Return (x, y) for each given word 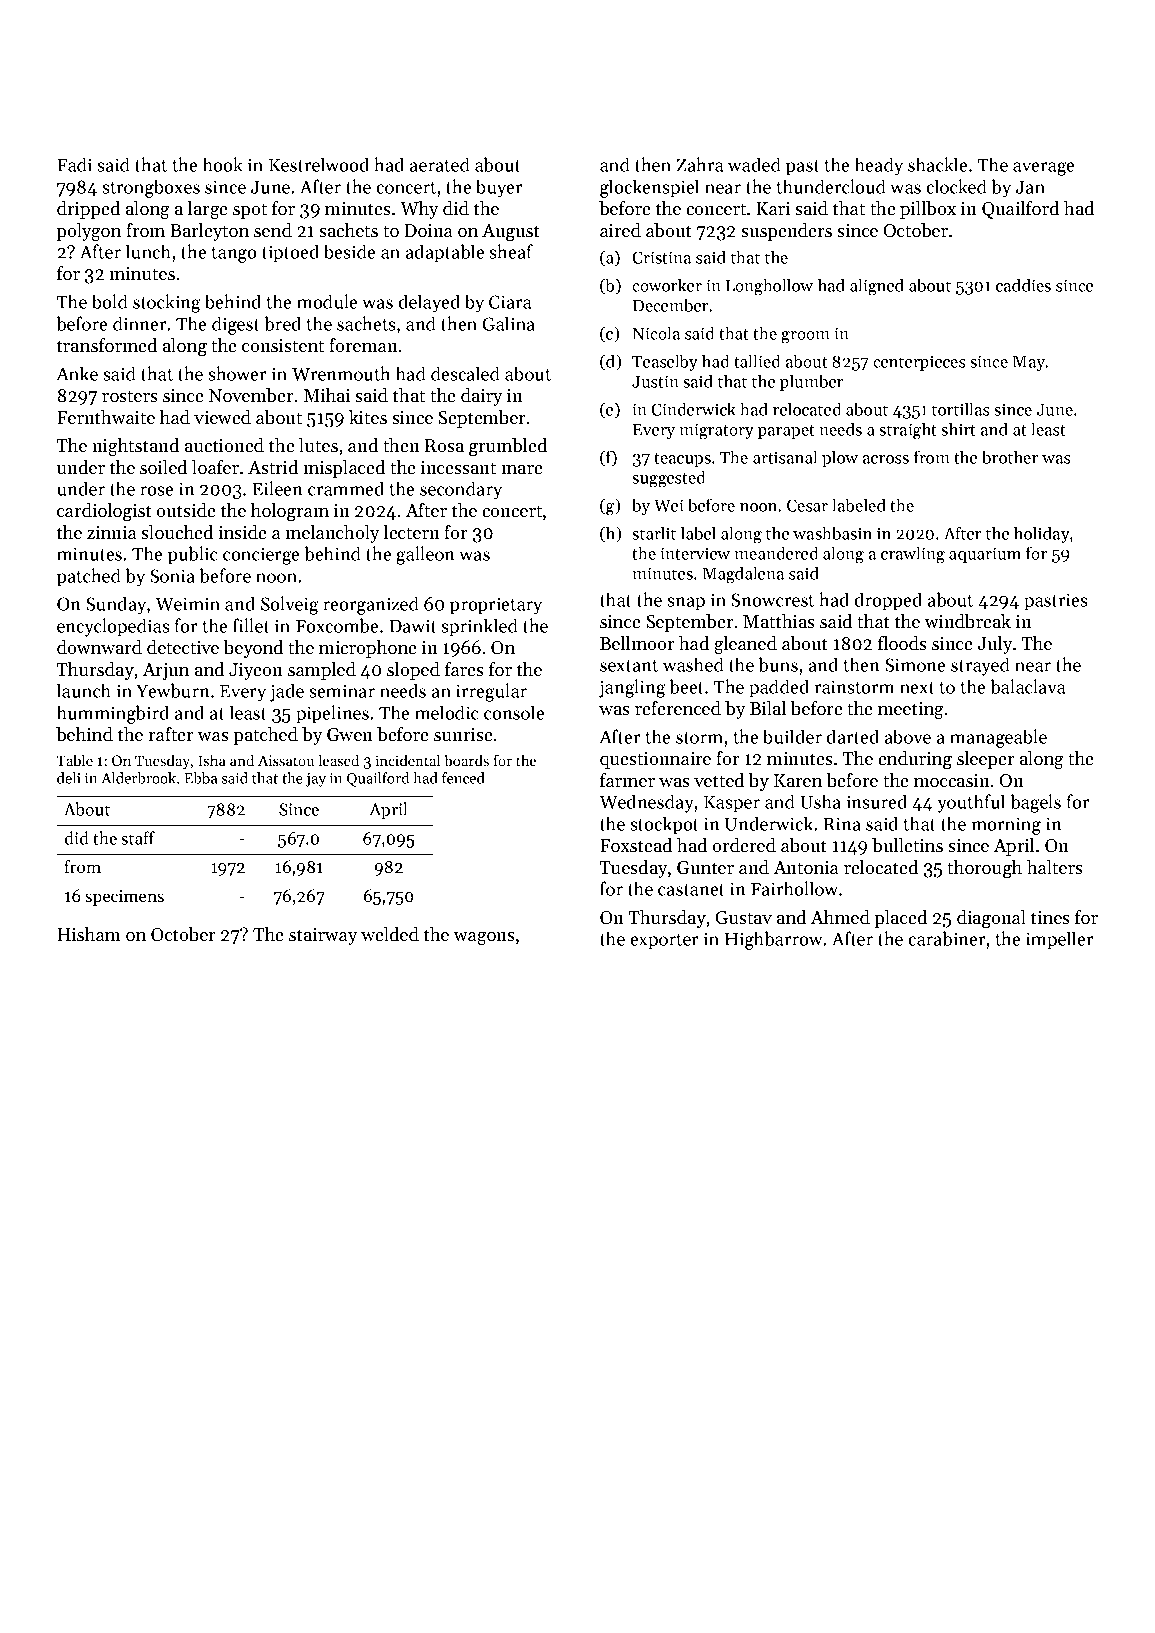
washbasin (832, 533)
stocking (167, 303)
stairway (323, 936)
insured (877, 801)
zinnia (112, 532)
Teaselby (665, 362)
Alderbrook (138, 778)
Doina (428, 231)
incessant (458, 467)
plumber (811, 382)
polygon (88, 232)
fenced (463, 778)
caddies (1023, 285)
